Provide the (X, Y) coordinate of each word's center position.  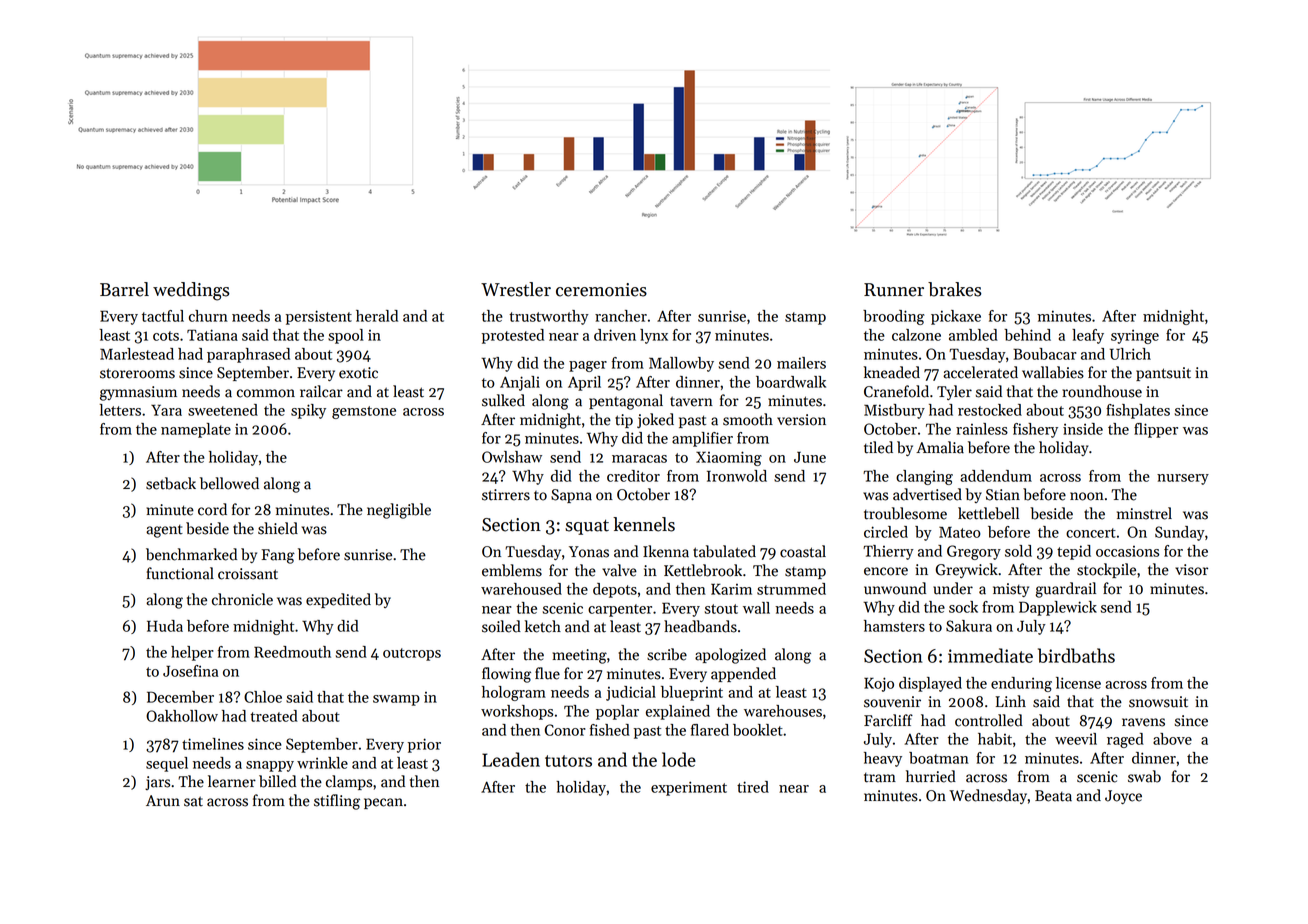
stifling (337, 802)
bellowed (229, 483)
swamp (396, 700)
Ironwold (737, 476)
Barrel (124, 289)
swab (1144, 776)
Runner (894, 290)
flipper (1156, 430)
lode (679, 759)
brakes (955, 289)
